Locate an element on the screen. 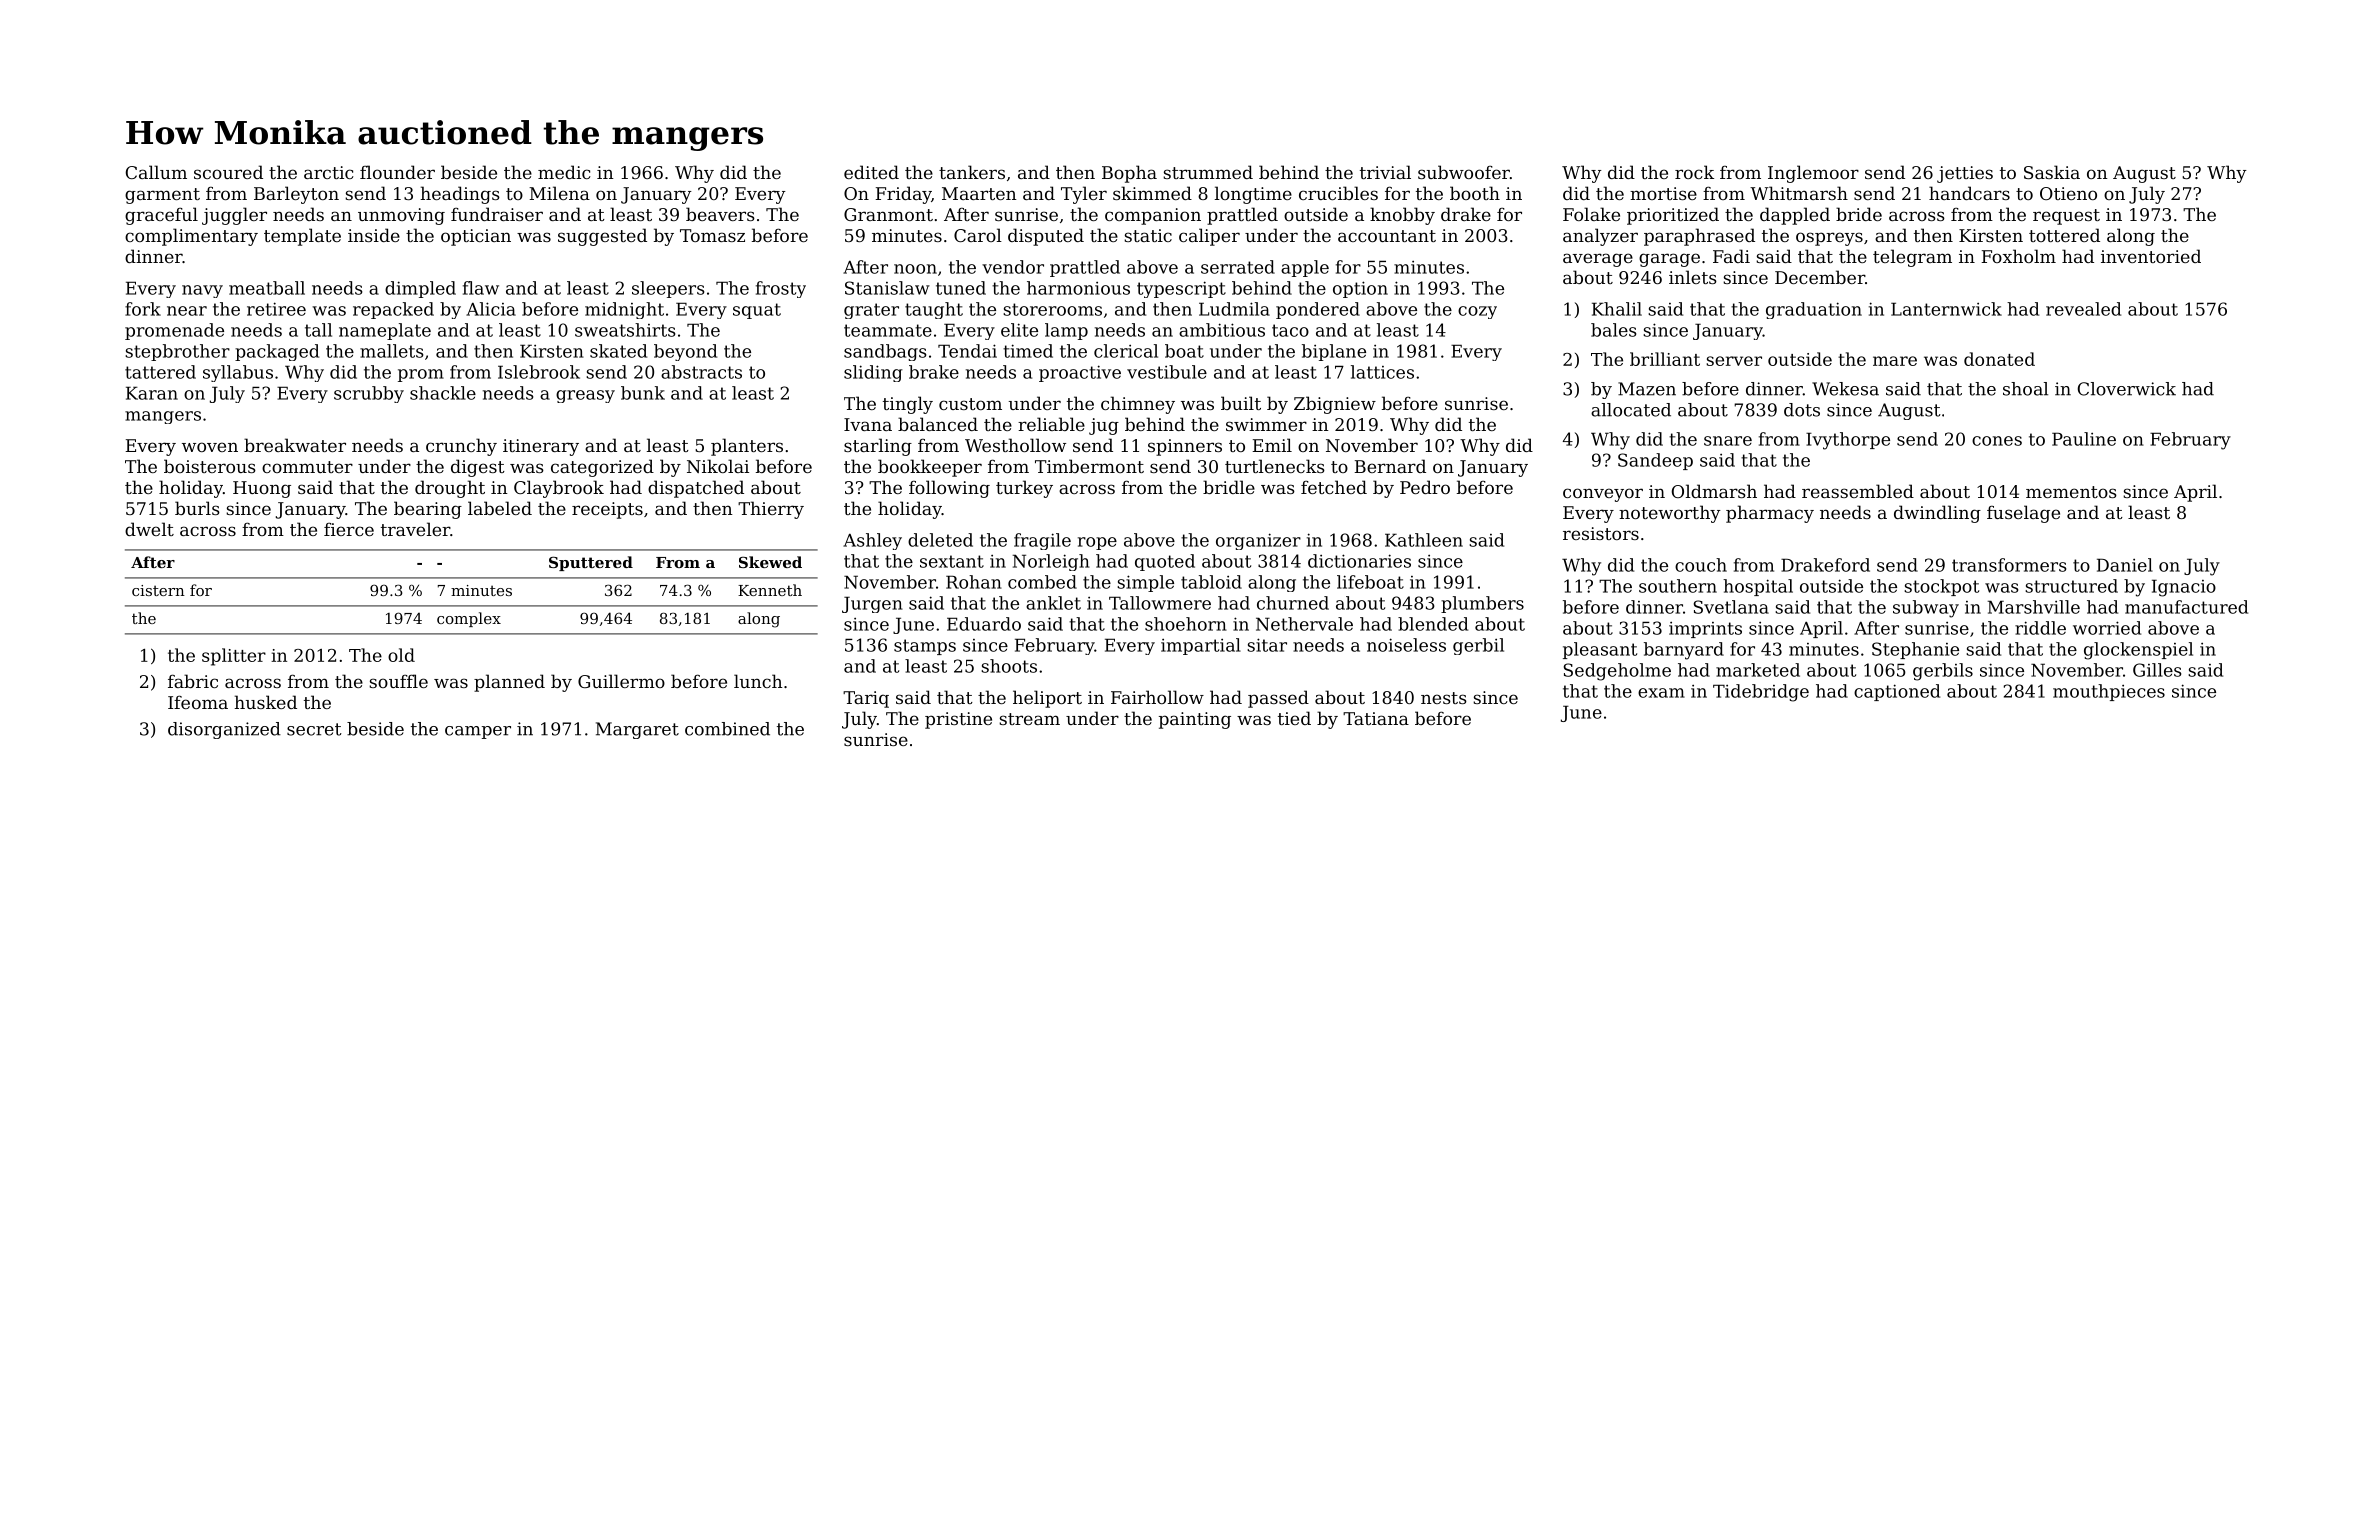  fabric is located at coordinates (193, 681).
